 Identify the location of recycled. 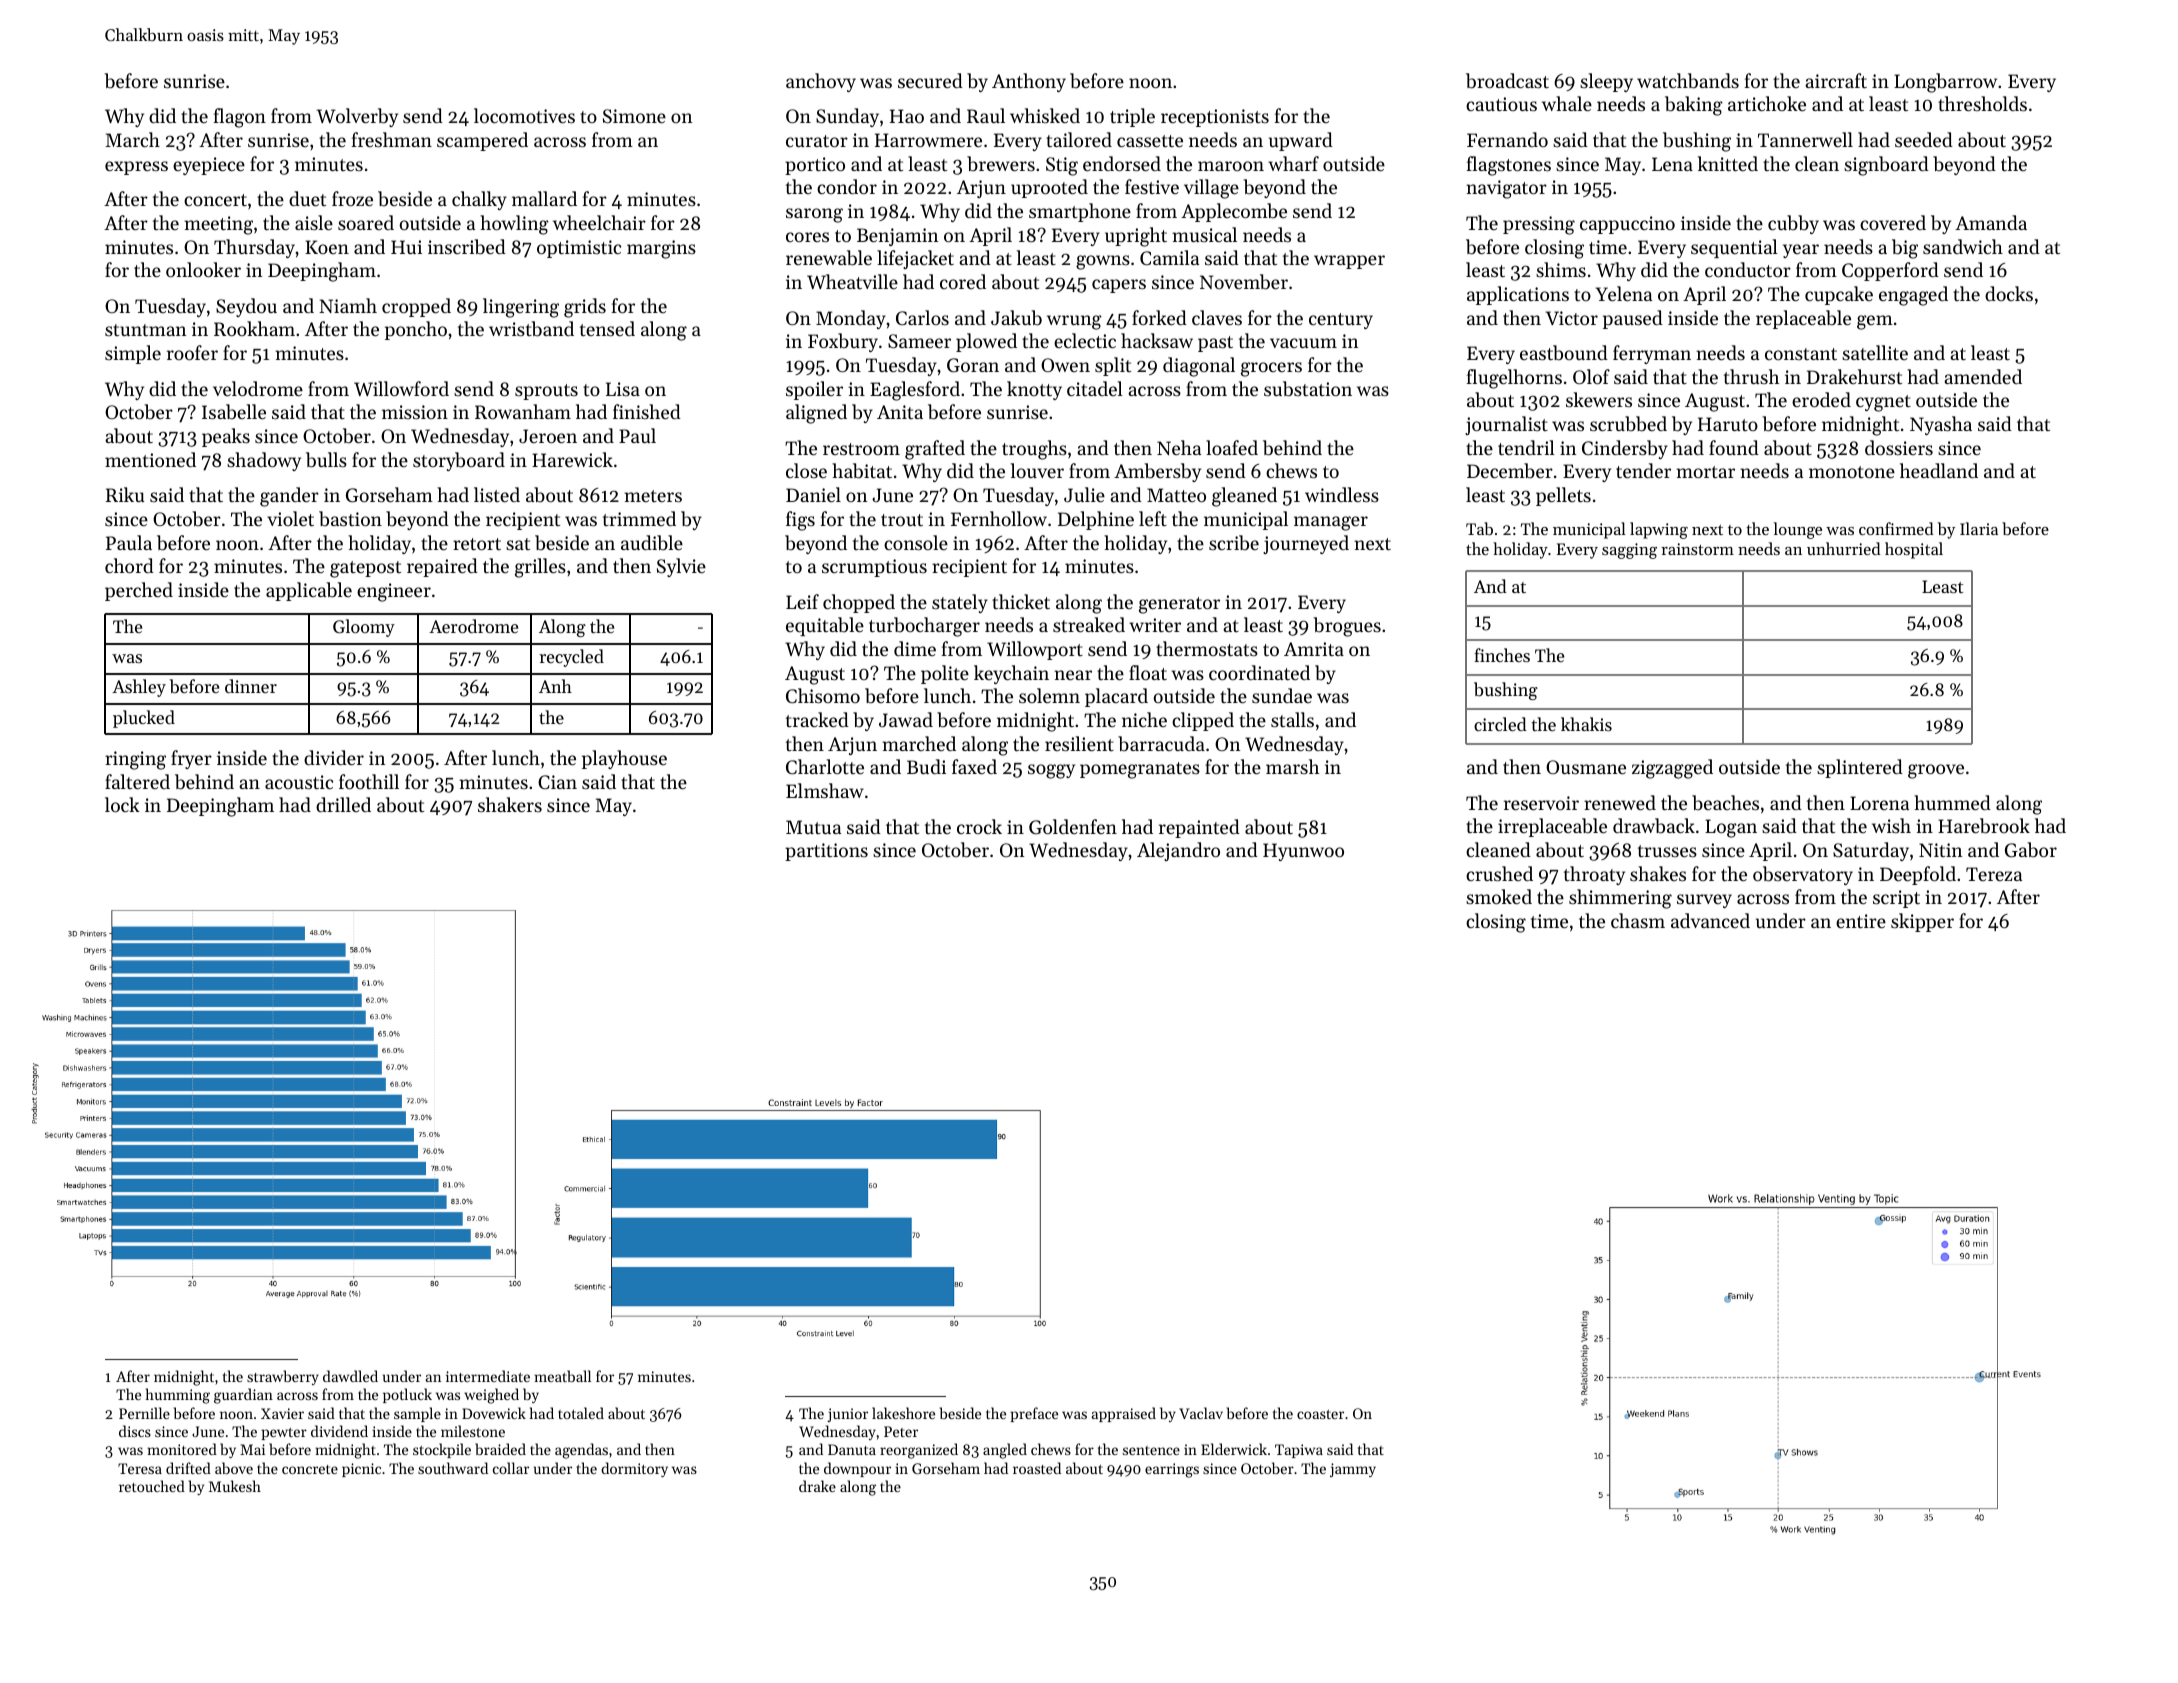
(571, 658).
